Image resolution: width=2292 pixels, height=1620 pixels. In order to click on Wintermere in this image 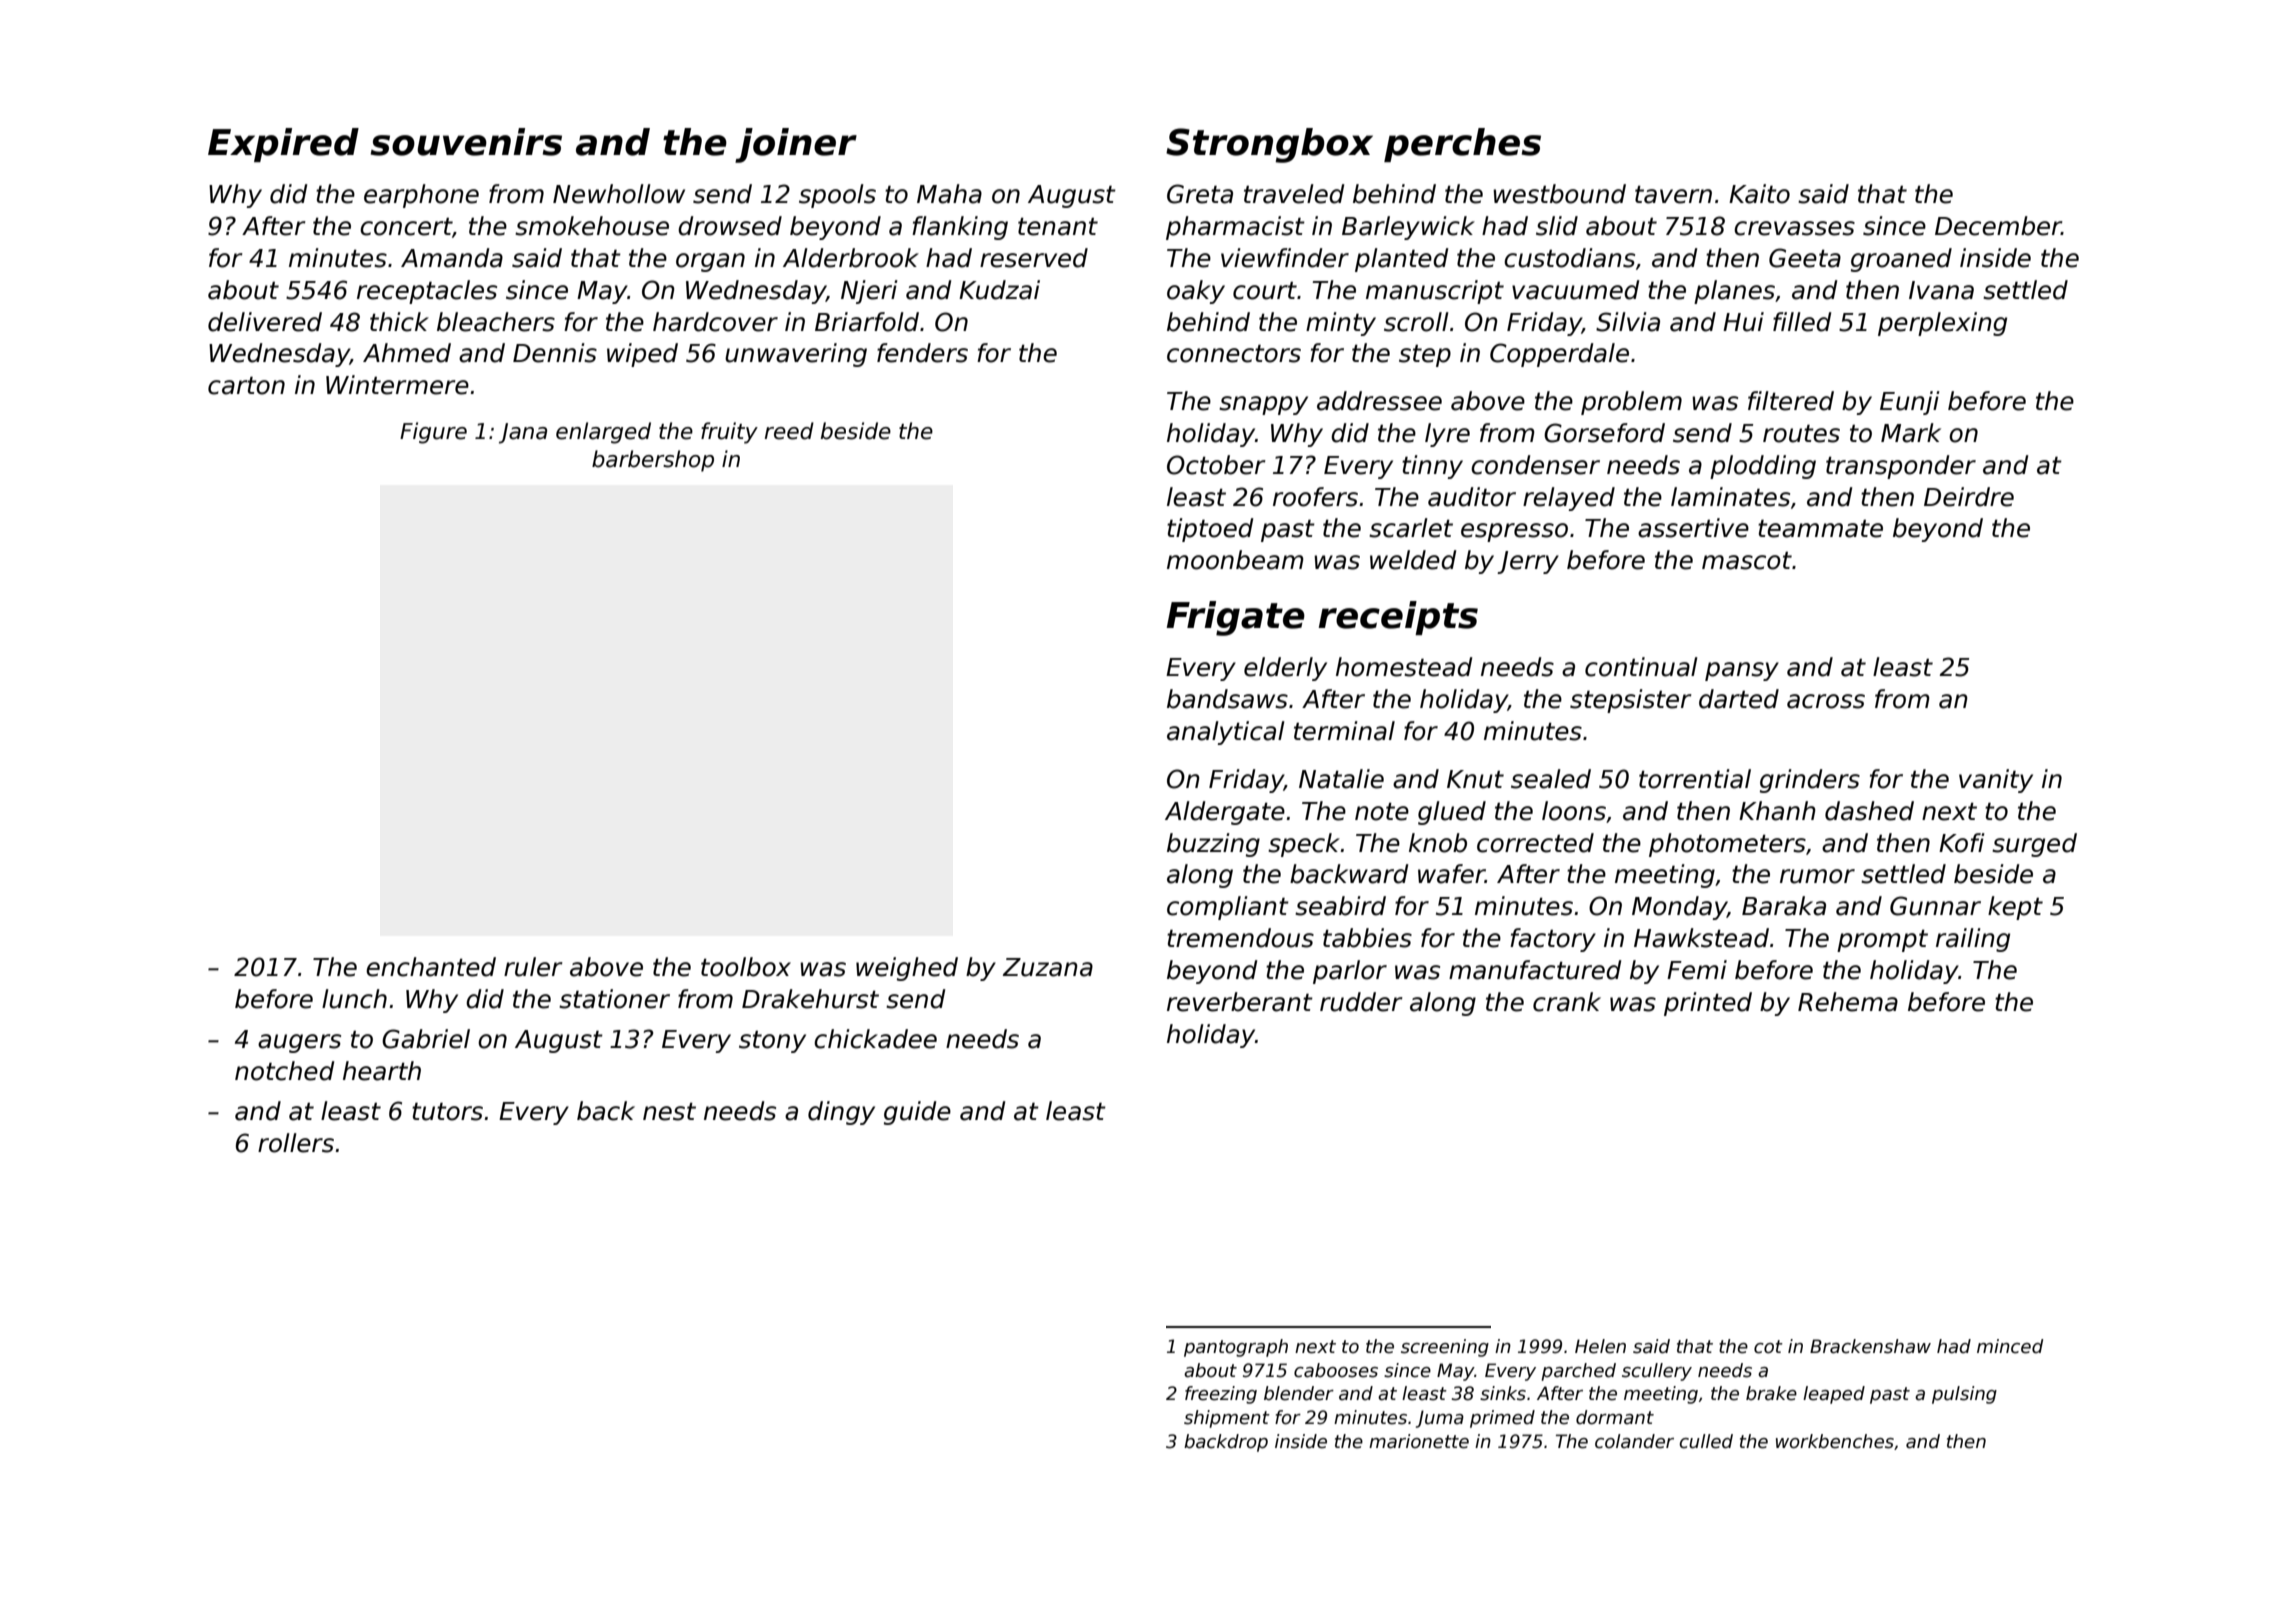, I will do `click(397, 385)`.
